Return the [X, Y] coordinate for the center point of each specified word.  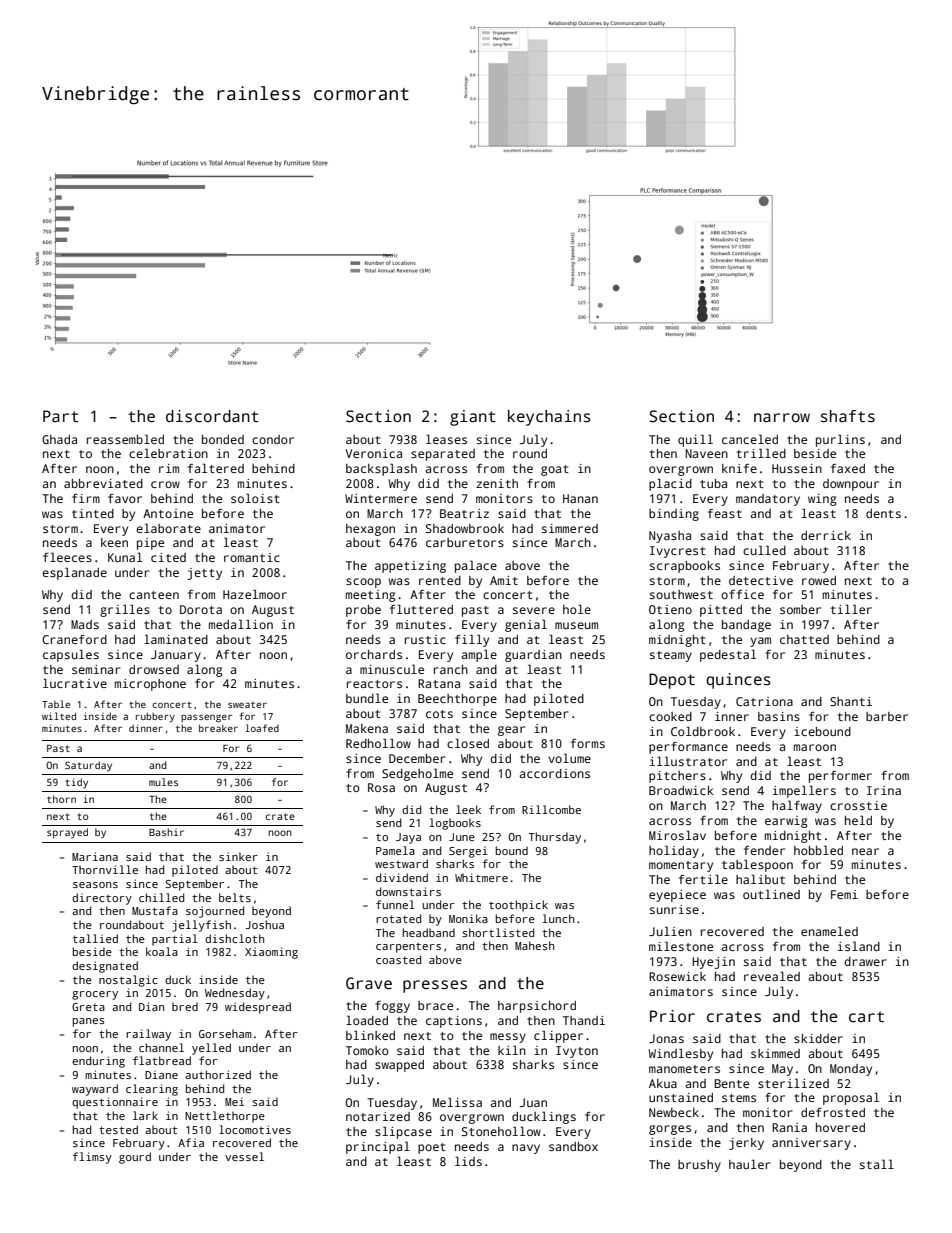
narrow [782, 417]
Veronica [373, 453]
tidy [76, 783]
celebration [168, 453]
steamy [671, 656]
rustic [425, 639]
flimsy [92, 1158]
